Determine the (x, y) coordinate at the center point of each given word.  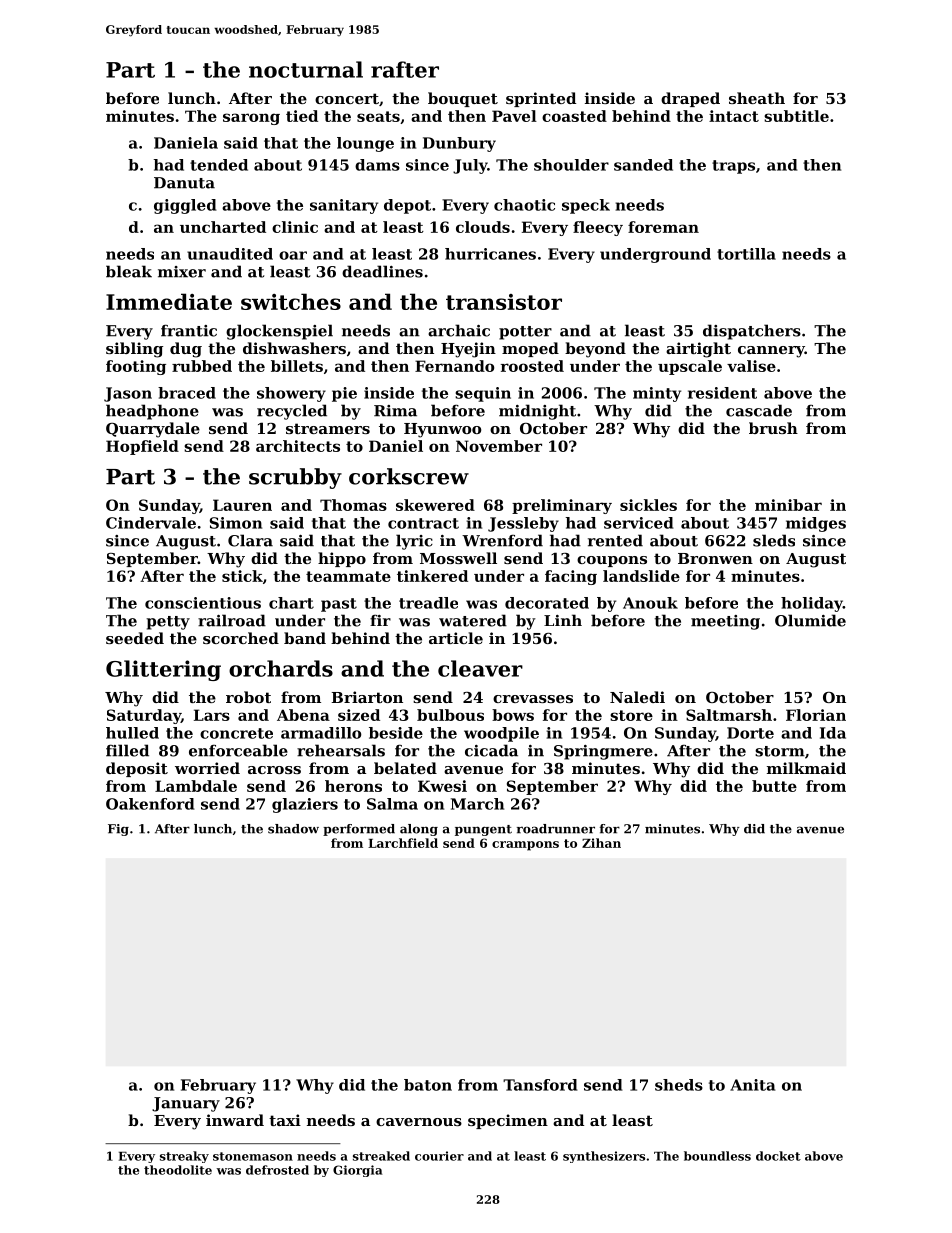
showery (291, 394)
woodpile (501, 734)
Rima (395, 411)
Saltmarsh (729, 715)
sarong (251, 119)
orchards (281, 668)
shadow (293, 829)
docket (778, 1156)
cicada (491, 750)
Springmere (603, 752)
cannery (771, 352)
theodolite (178, 1170)
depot (407, 206)
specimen (508, 1121)
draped (690, 99)
